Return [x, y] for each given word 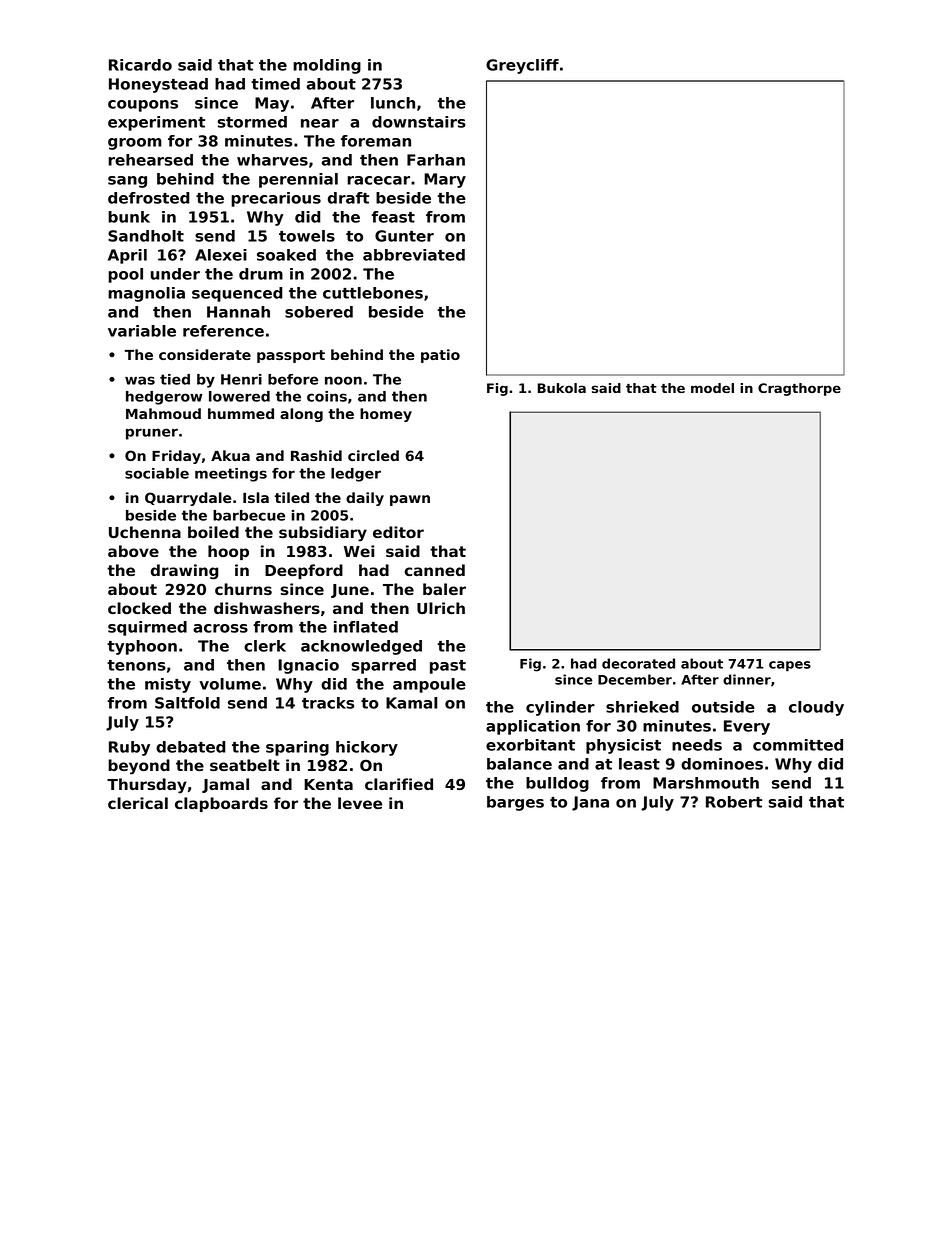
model [712, 388]
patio [440, 356]
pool [125, 275]
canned [435, 570]
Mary [445, 180]
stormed [252, 122]
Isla [256, 497]
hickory [367, 748]
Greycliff [522, 66]
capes [790, 666]
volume [230, 684]
